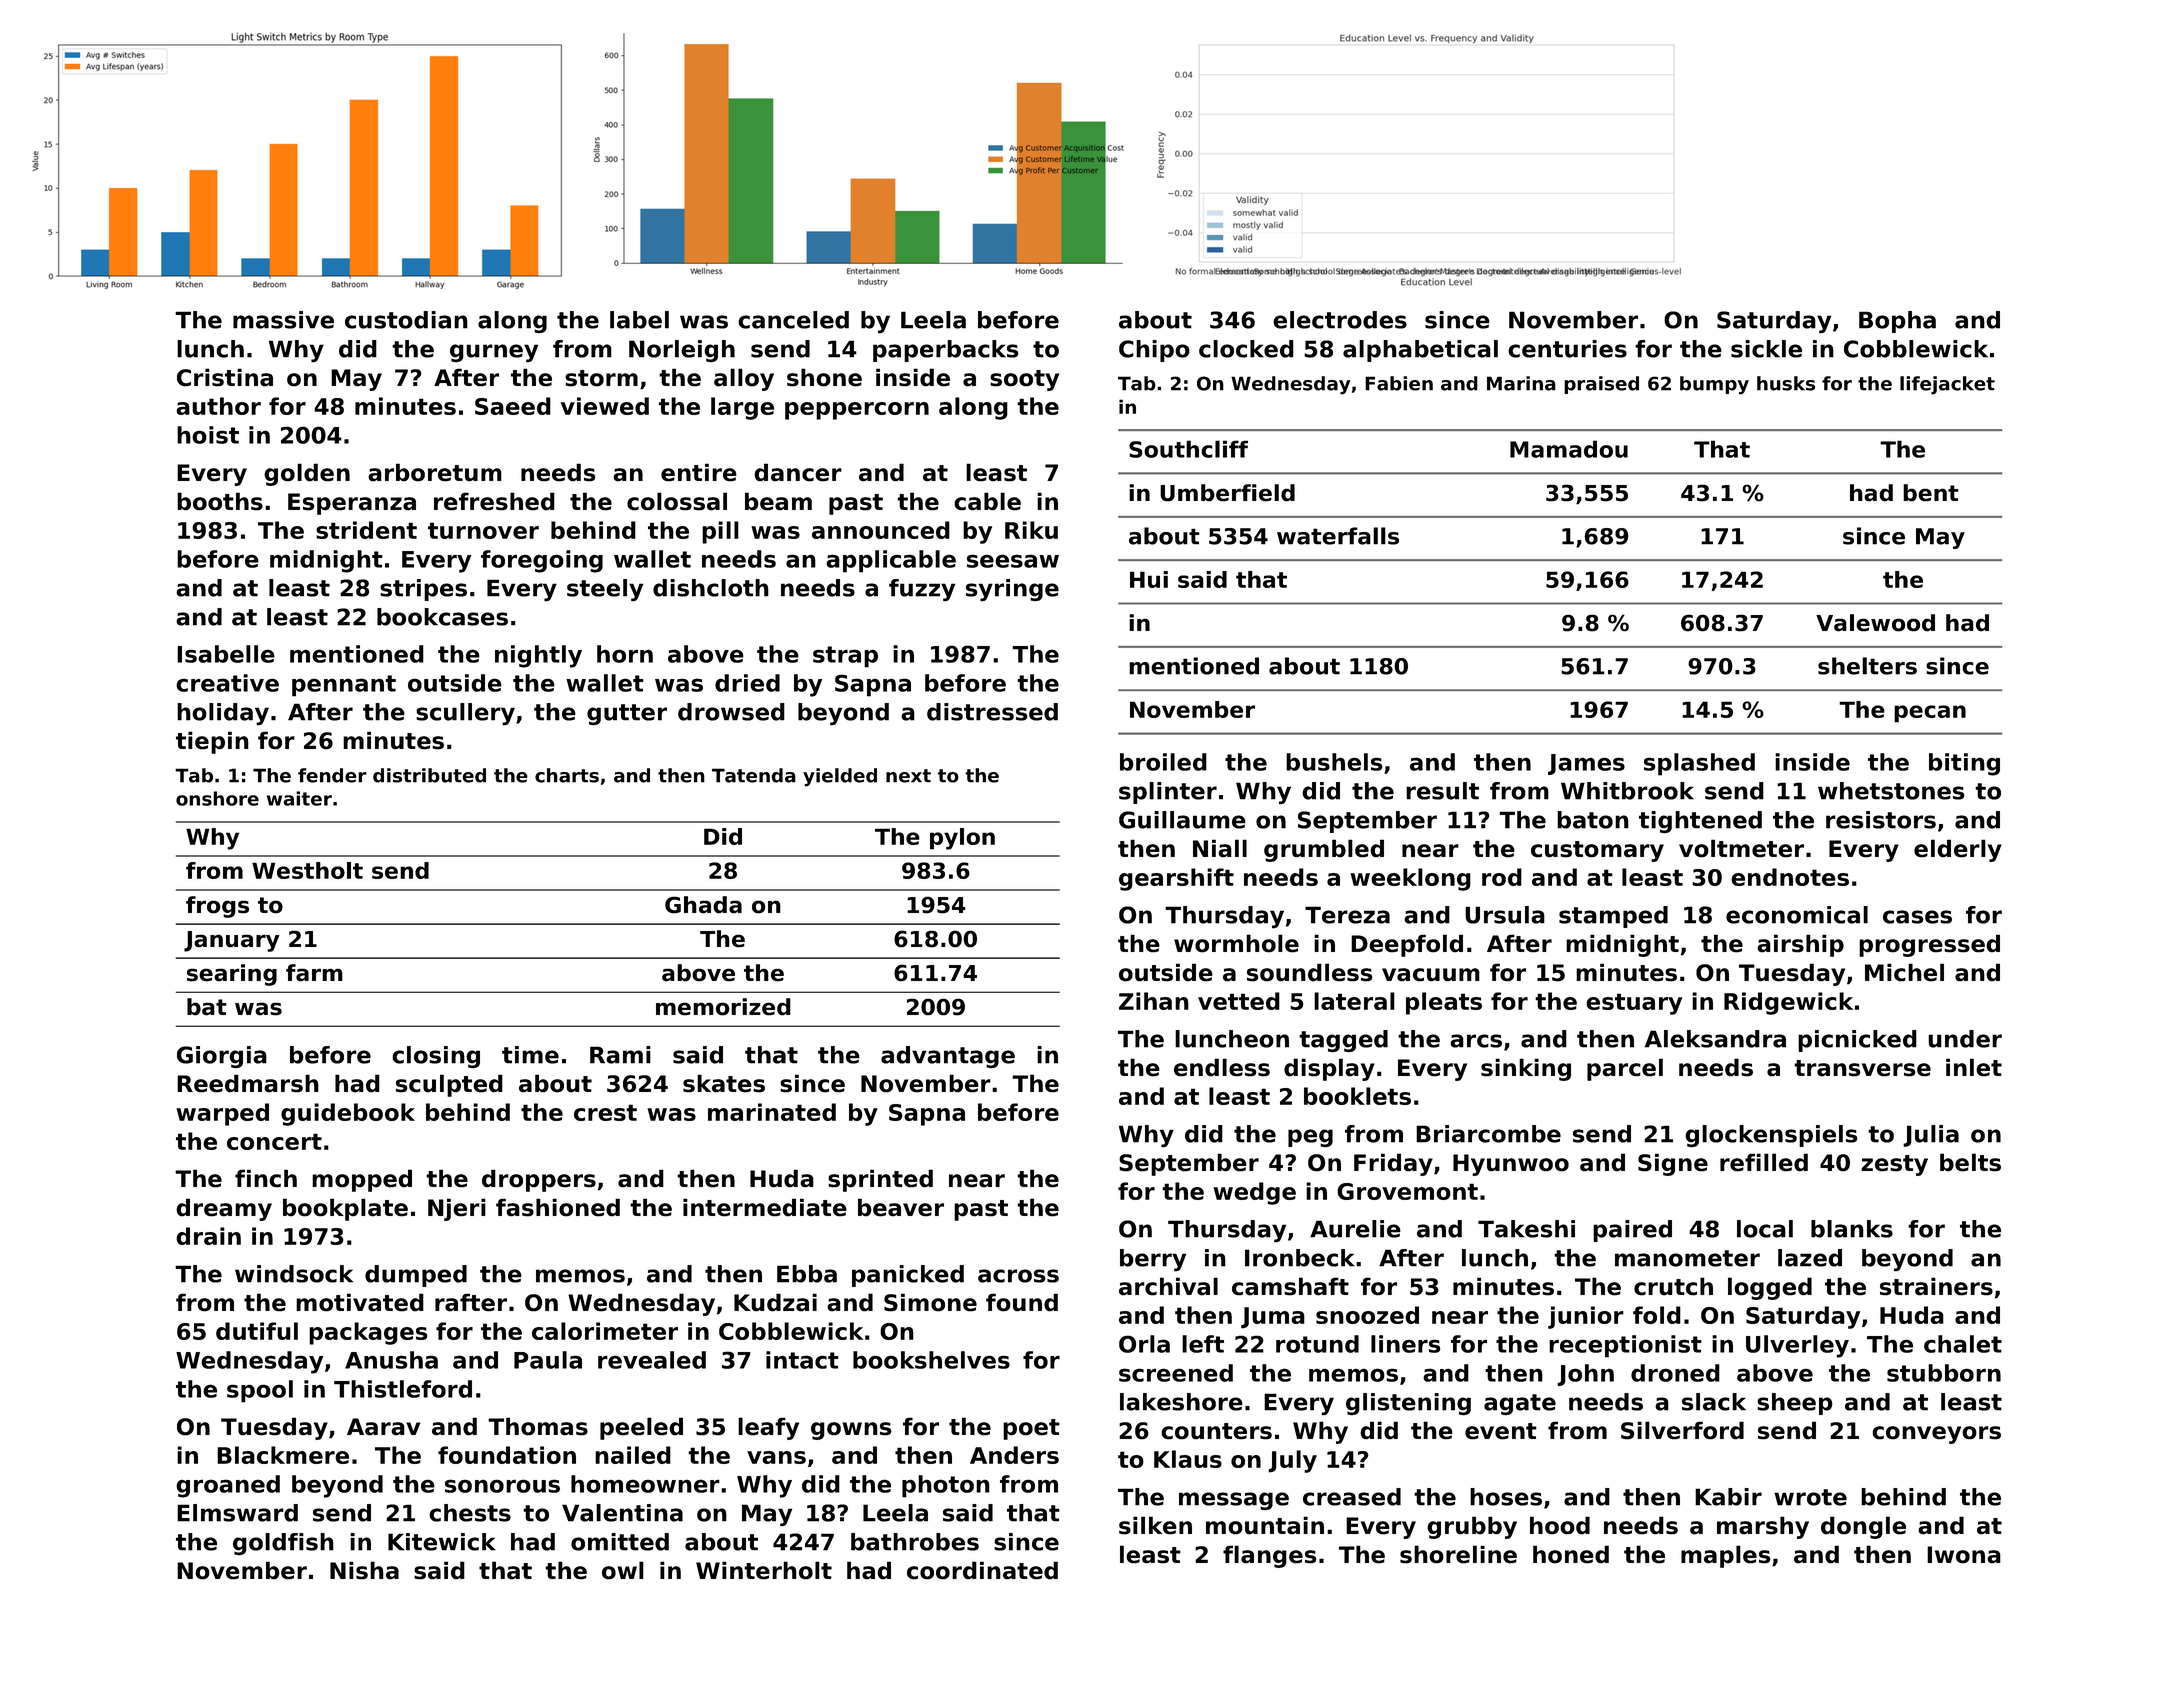 The width and height of the page is (2178, 1683). I want to click on splinter, so click(1168, 793).
